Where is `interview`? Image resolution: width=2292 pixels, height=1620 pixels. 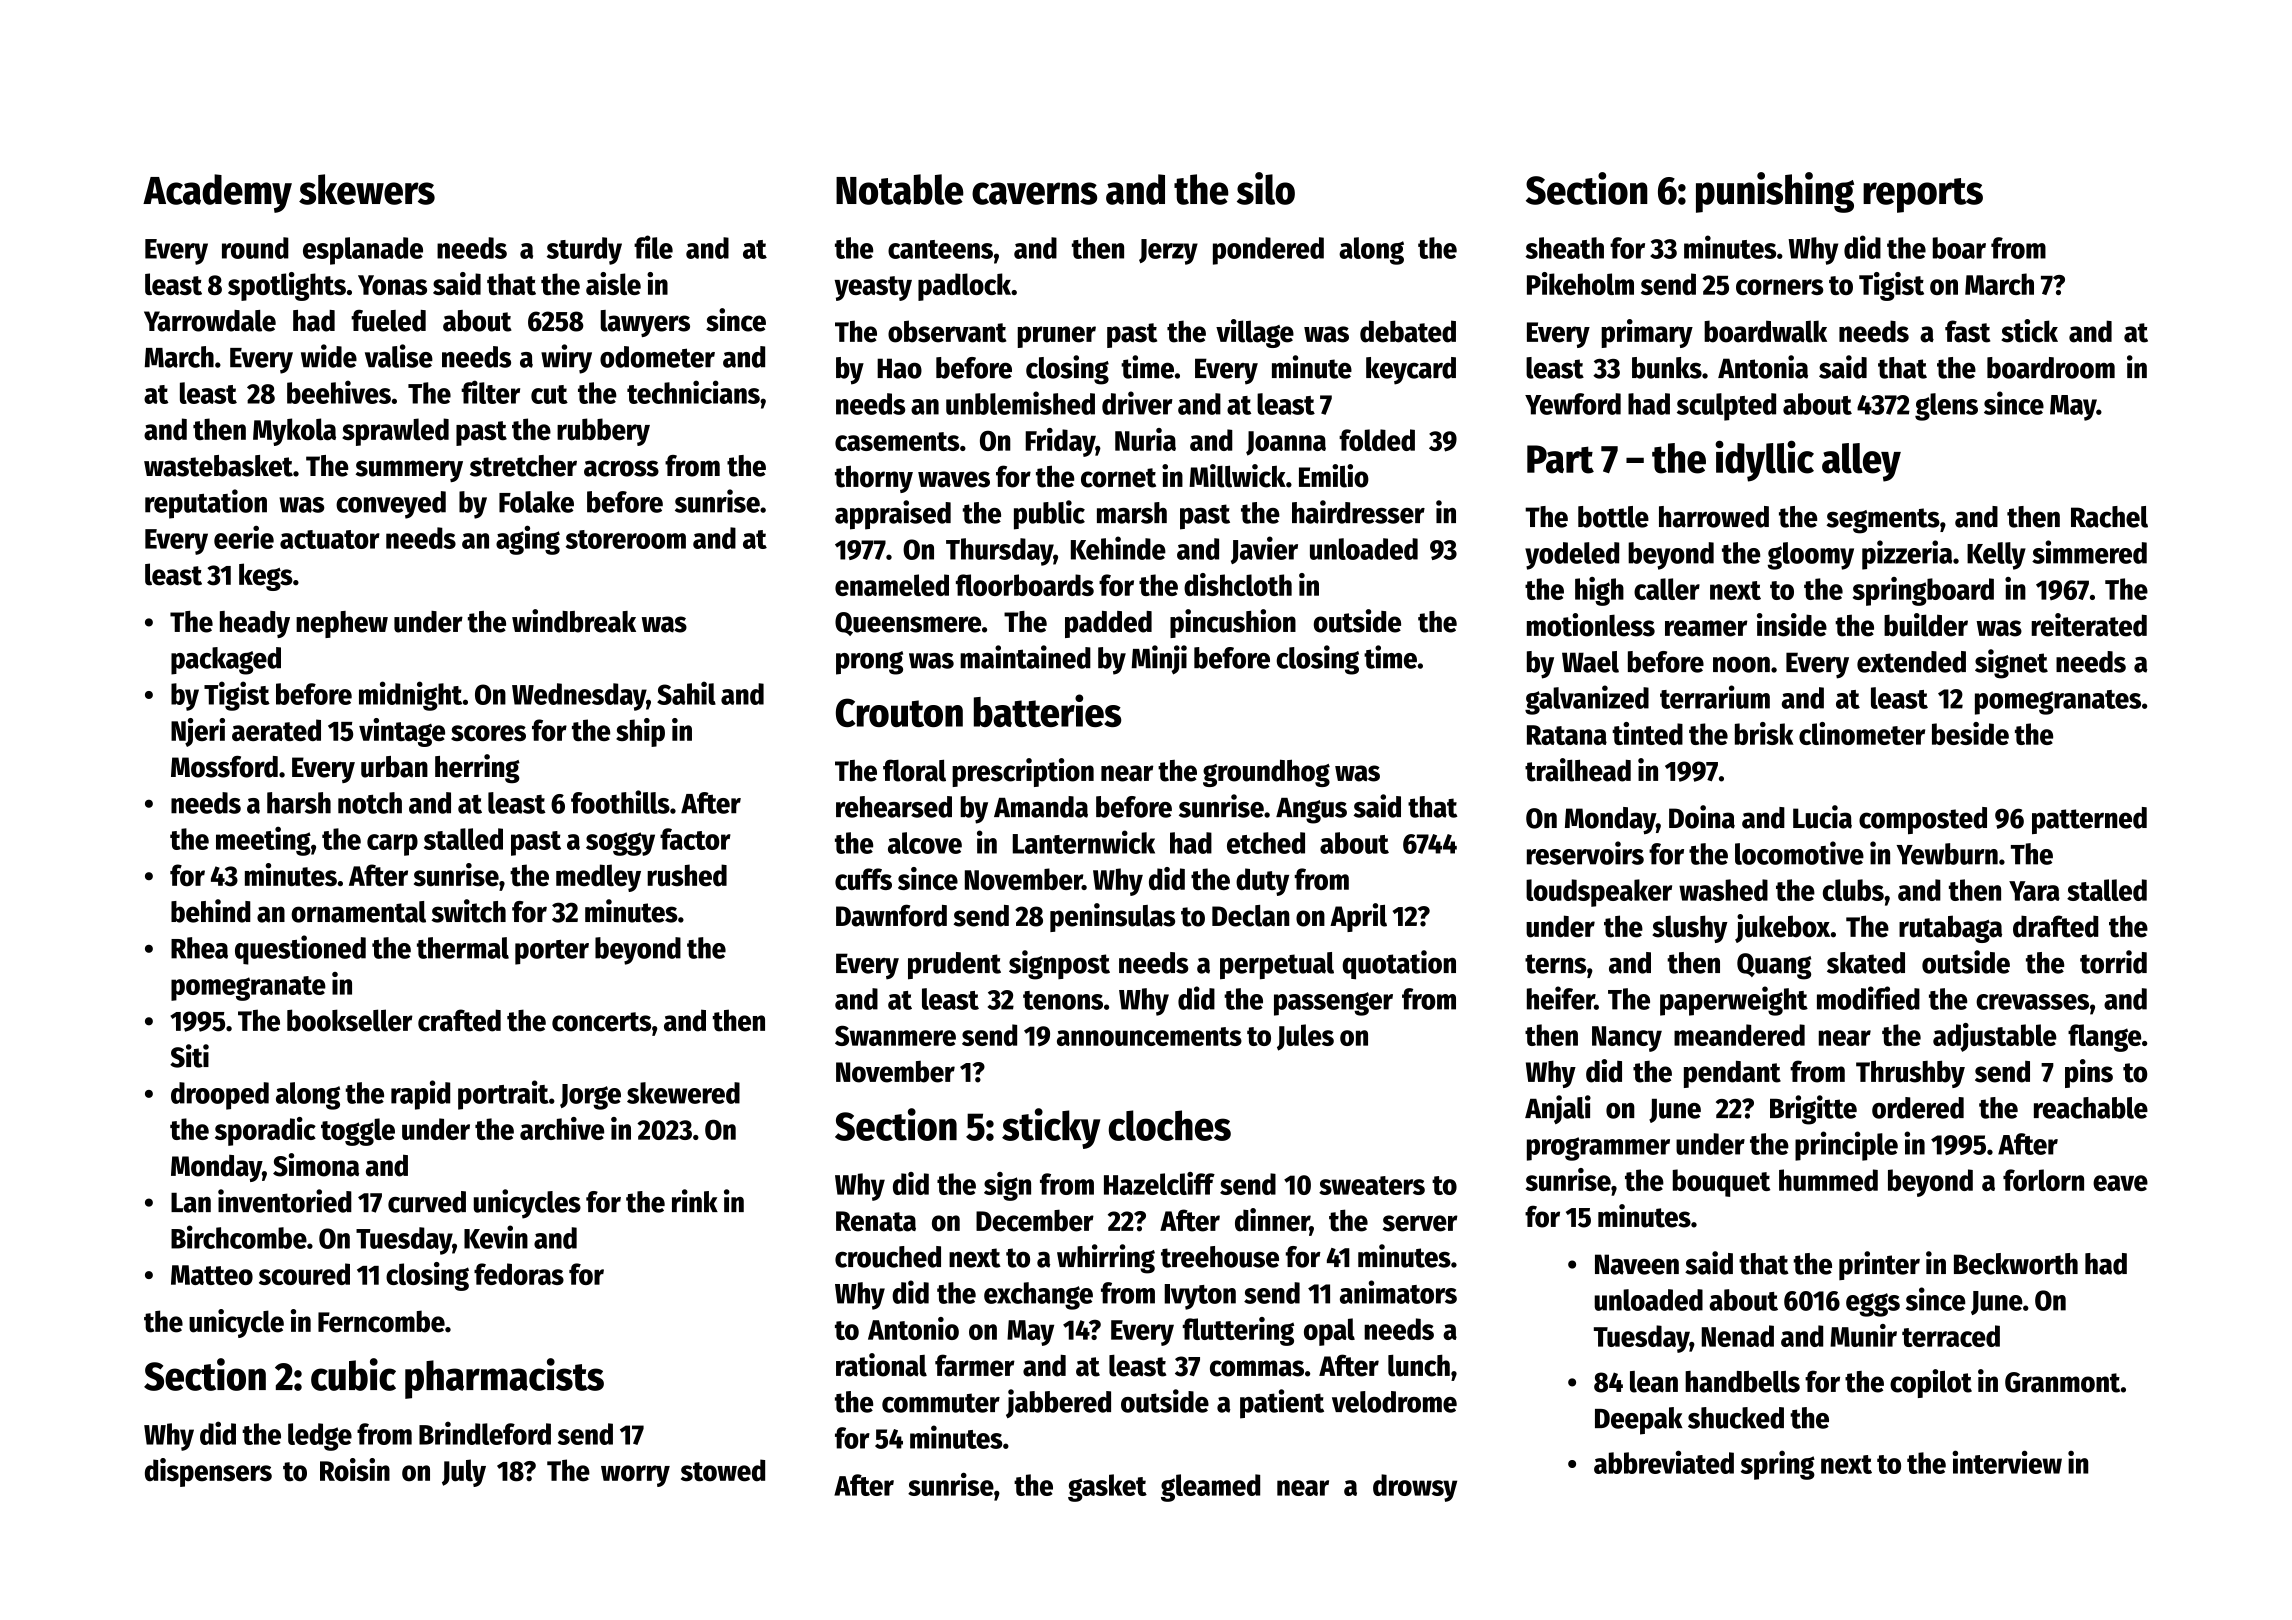 interview is located at coordinates (2007, 1462).
